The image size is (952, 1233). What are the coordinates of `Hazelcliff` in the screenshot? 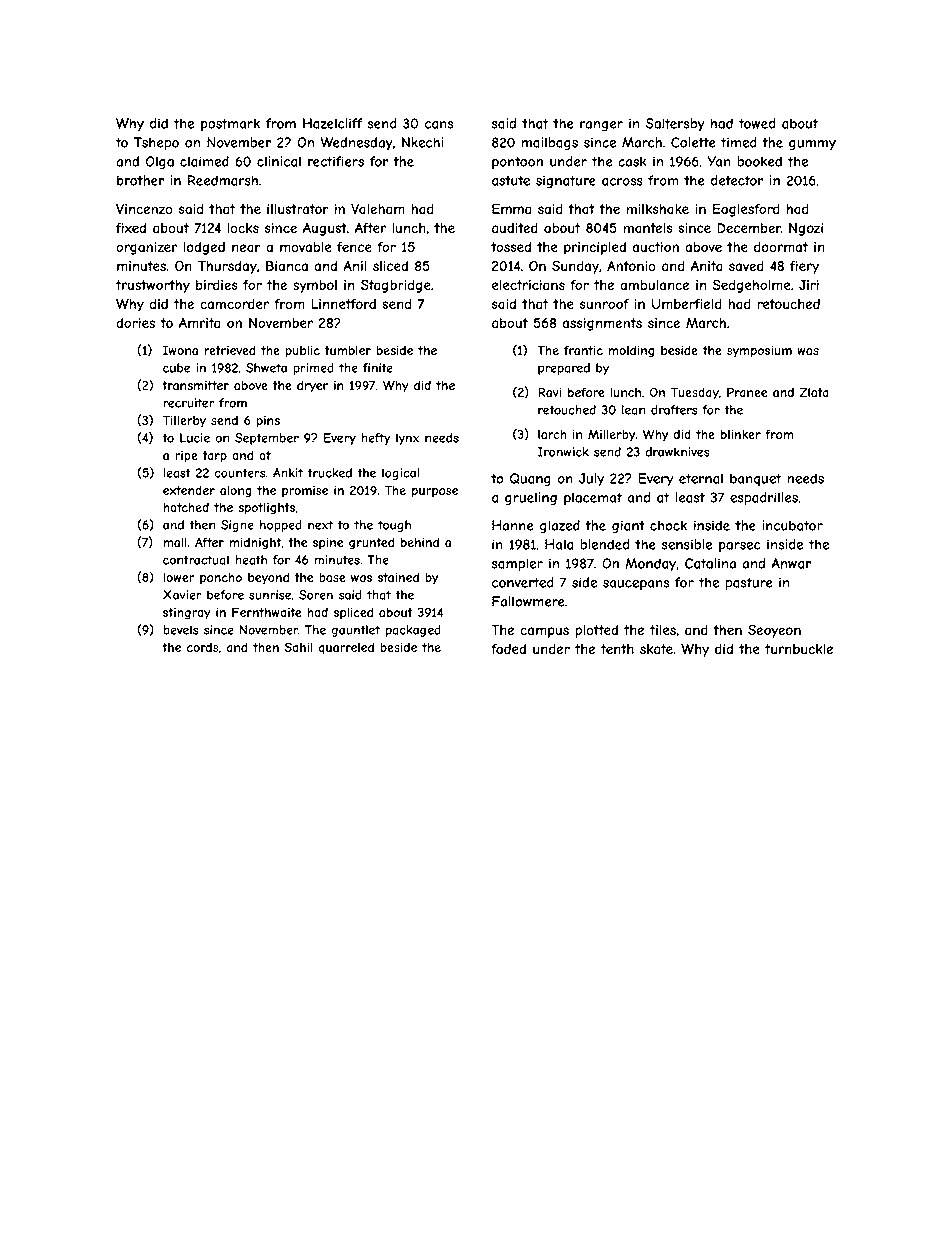 It's located at (332, 123).
